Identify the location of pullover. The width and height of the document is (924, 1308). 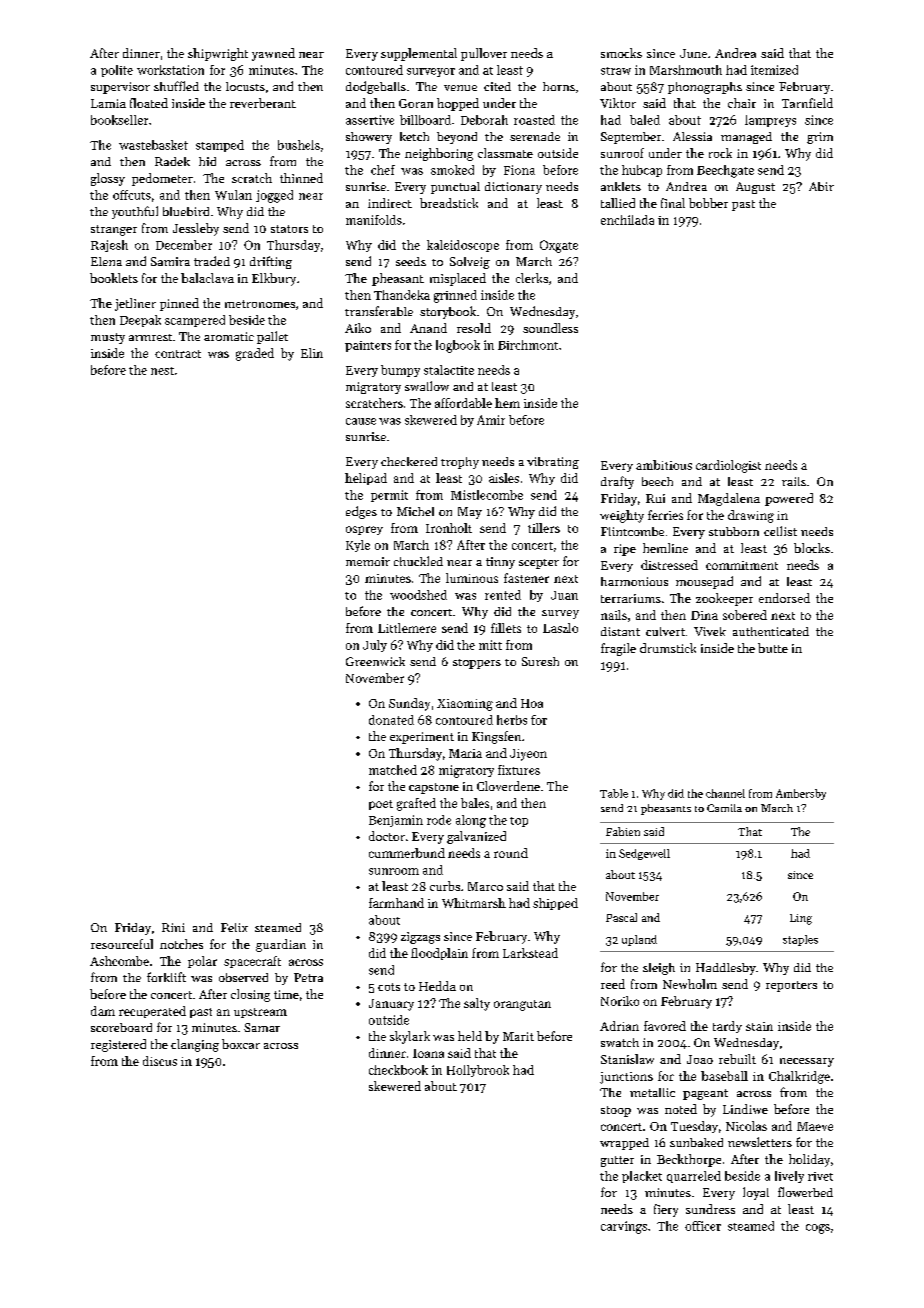
(484, 54).
